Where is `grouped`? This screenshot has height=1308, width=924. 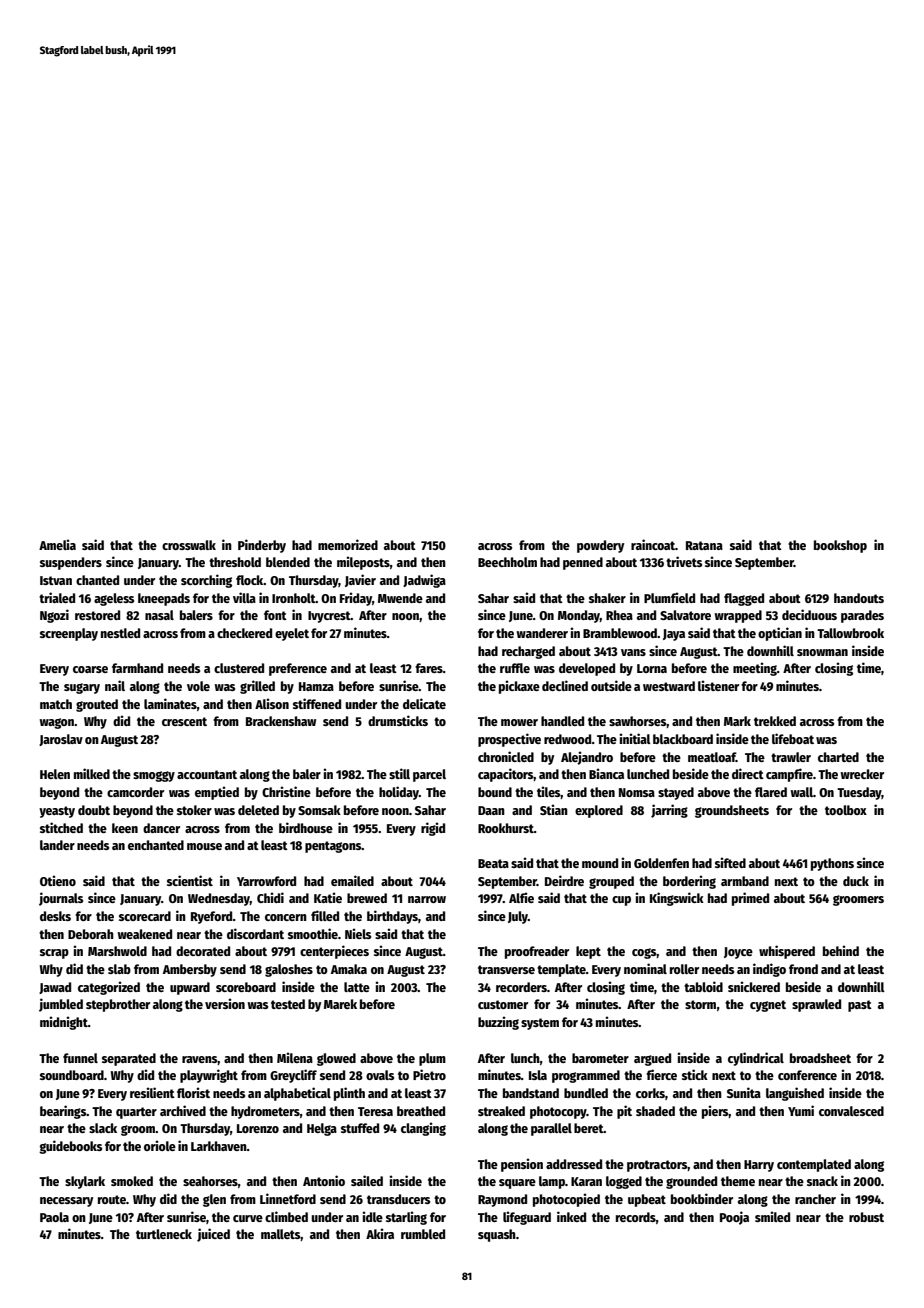
grouped is located at coordinates (611, 882).
